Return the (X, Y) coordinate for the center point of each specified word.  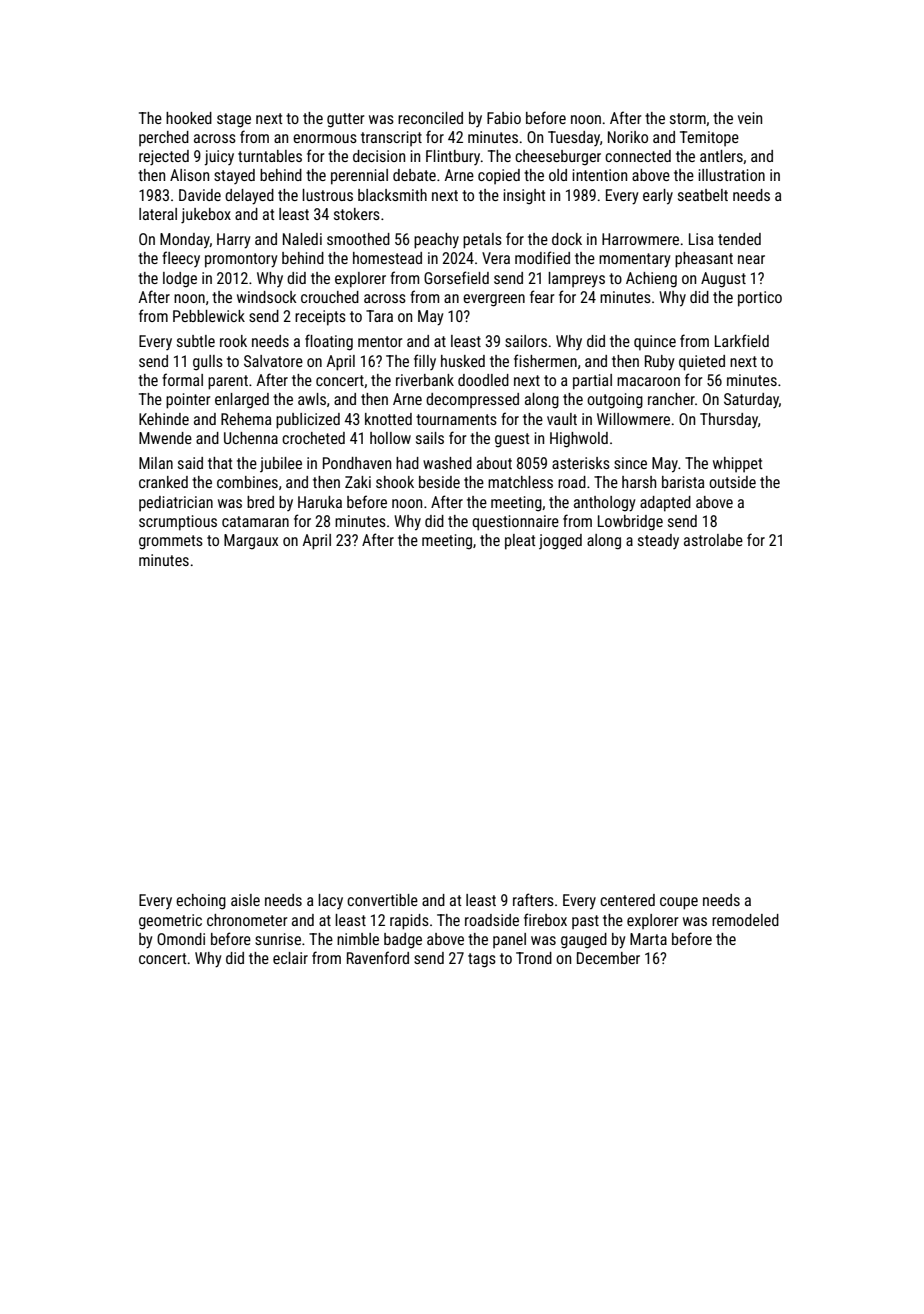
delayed (249, 197)
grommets (171, 542)
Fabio (504, 118)
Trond (534, 958)
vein (750, 118)
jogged (560, 542)
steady (658, 541)
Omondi (181, 939)
